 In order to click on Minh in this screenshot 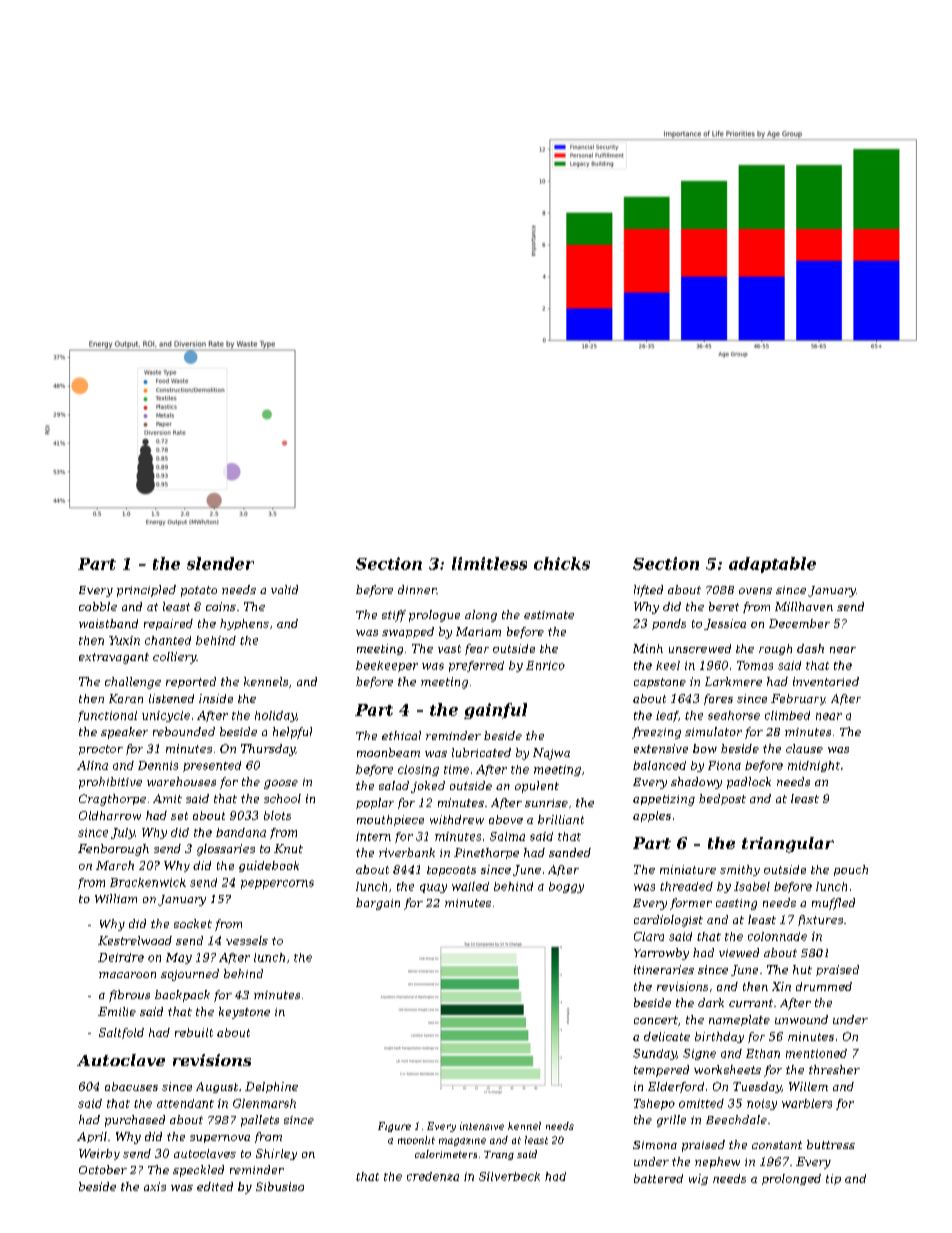, I will do `click(648, 648)`.
